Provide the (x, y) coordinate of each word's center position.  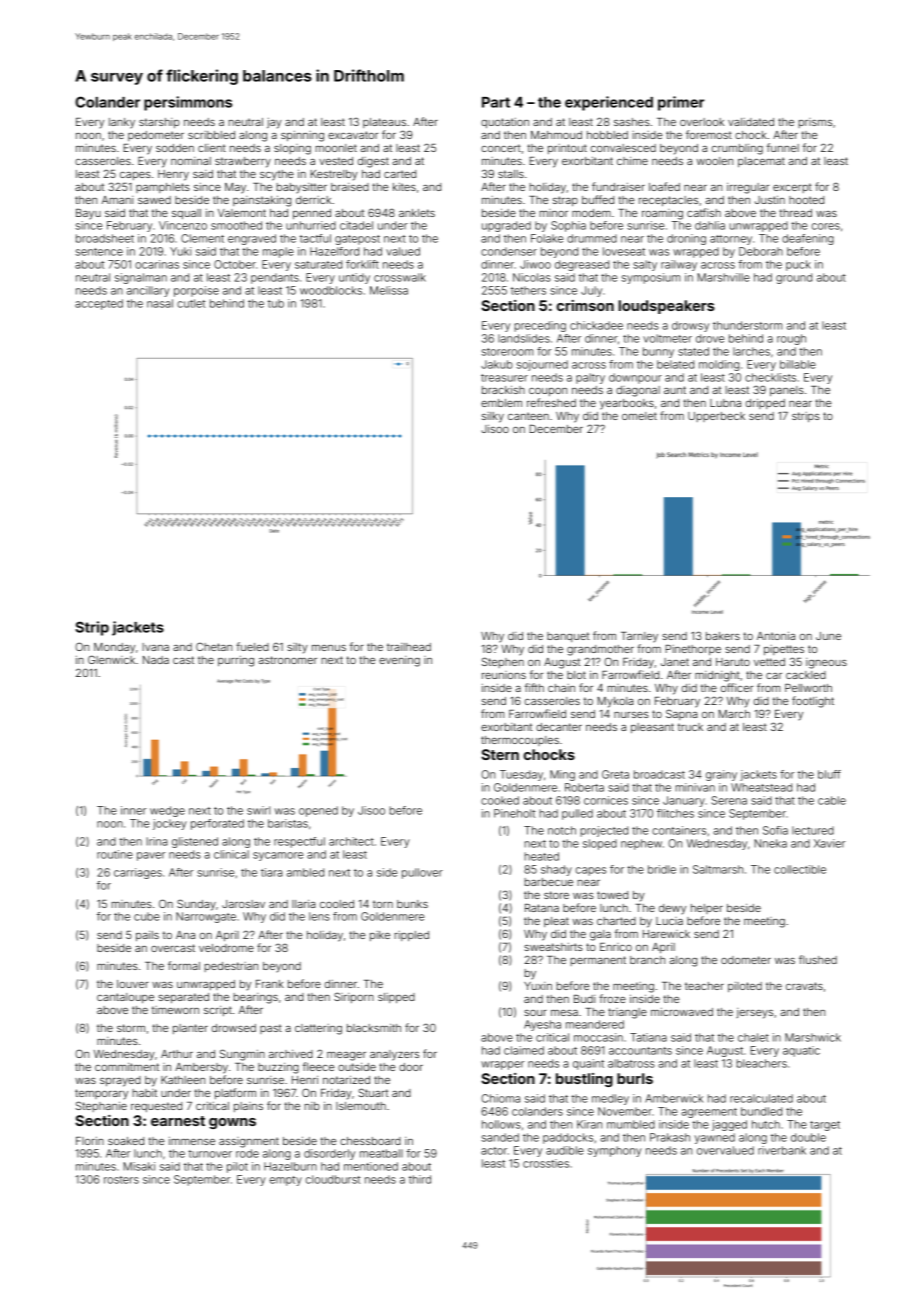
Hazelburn (290, 1166)
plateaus (384, 123)
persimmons (188, 103)
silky (493, 417)
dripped (765, 404)
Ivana (155, 647)
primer (681, 103)
